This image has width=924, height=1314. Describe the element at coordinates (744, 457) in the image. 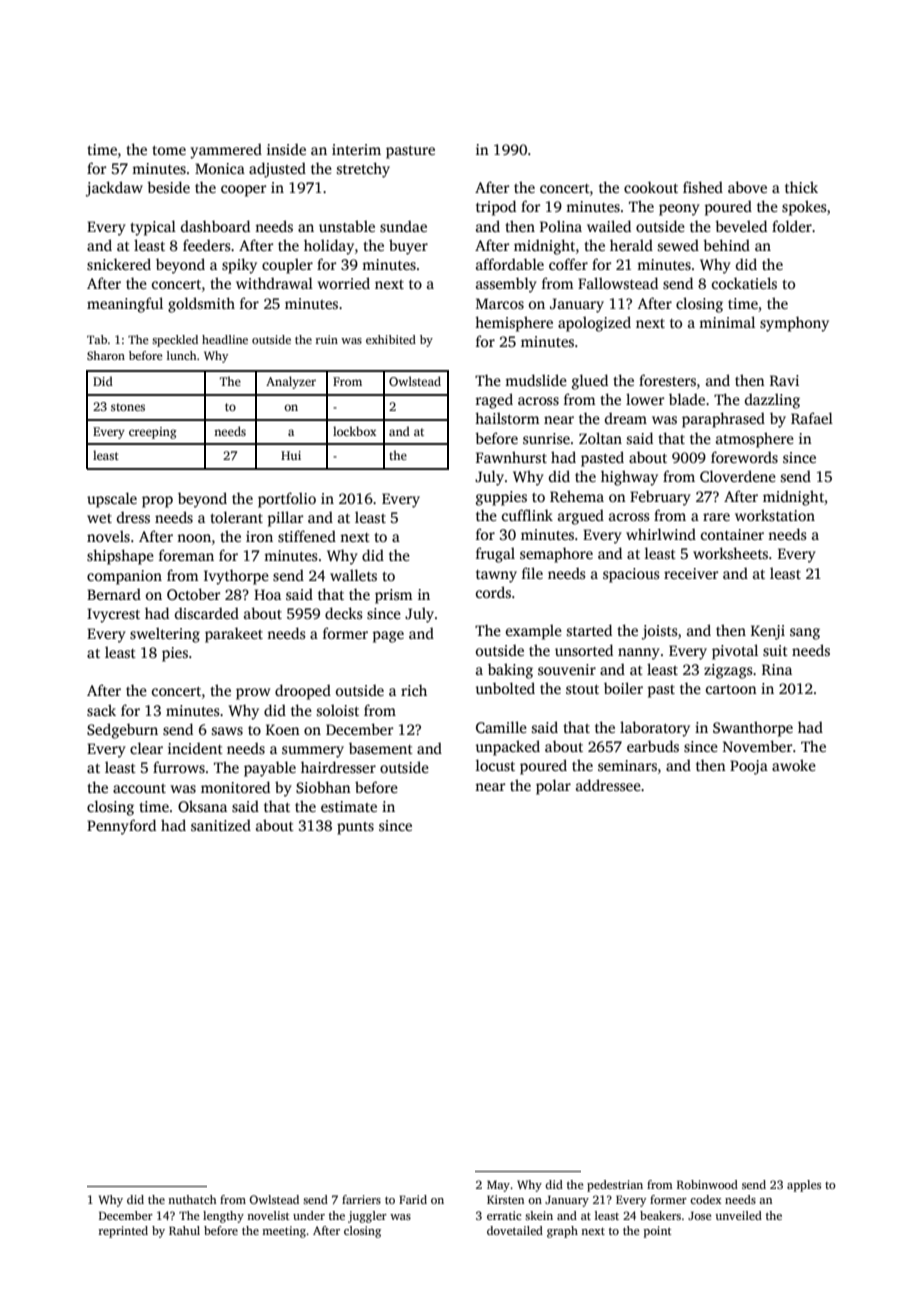

I see `forewords` at that location.
